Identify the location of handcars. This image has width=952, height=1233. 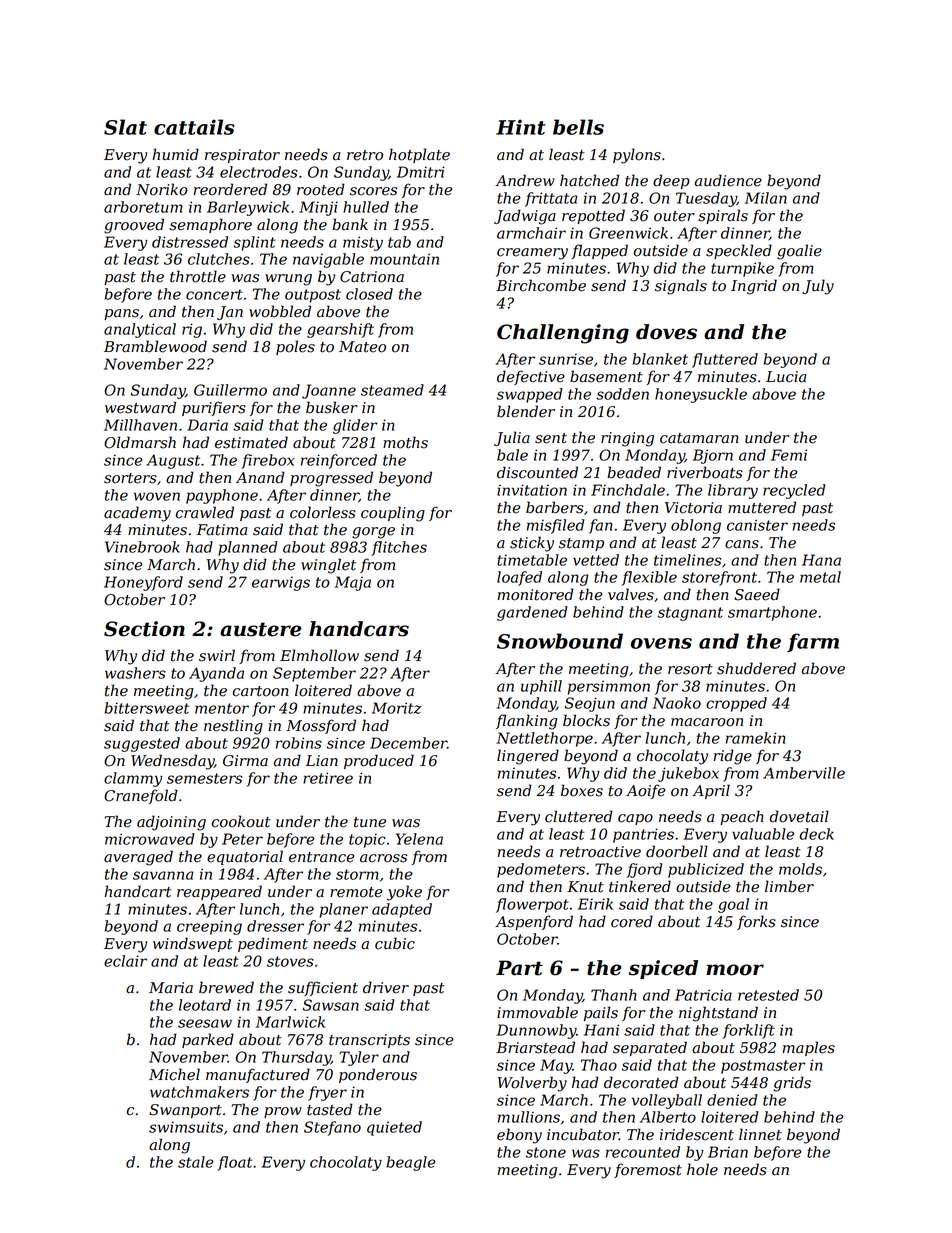
(359, 629).
